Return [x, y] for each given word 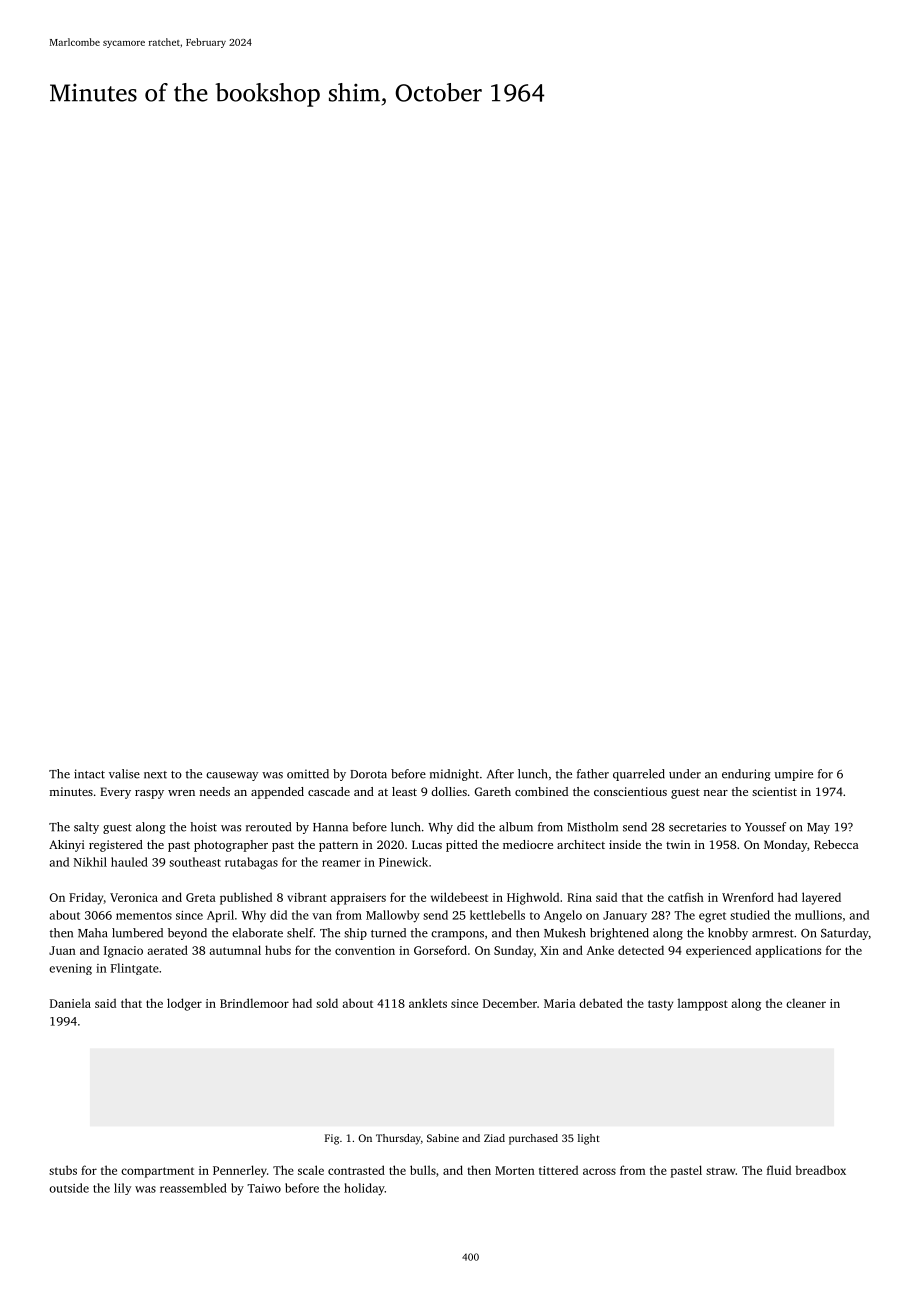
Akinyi [67, 846]
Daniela [70, 1003]
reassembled [193, 1188]
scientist [774, 791]
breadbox [820, 1170]
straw [721, 1171]
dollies [449, 791]
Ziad [494, 1138]
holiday [364, 1189]
